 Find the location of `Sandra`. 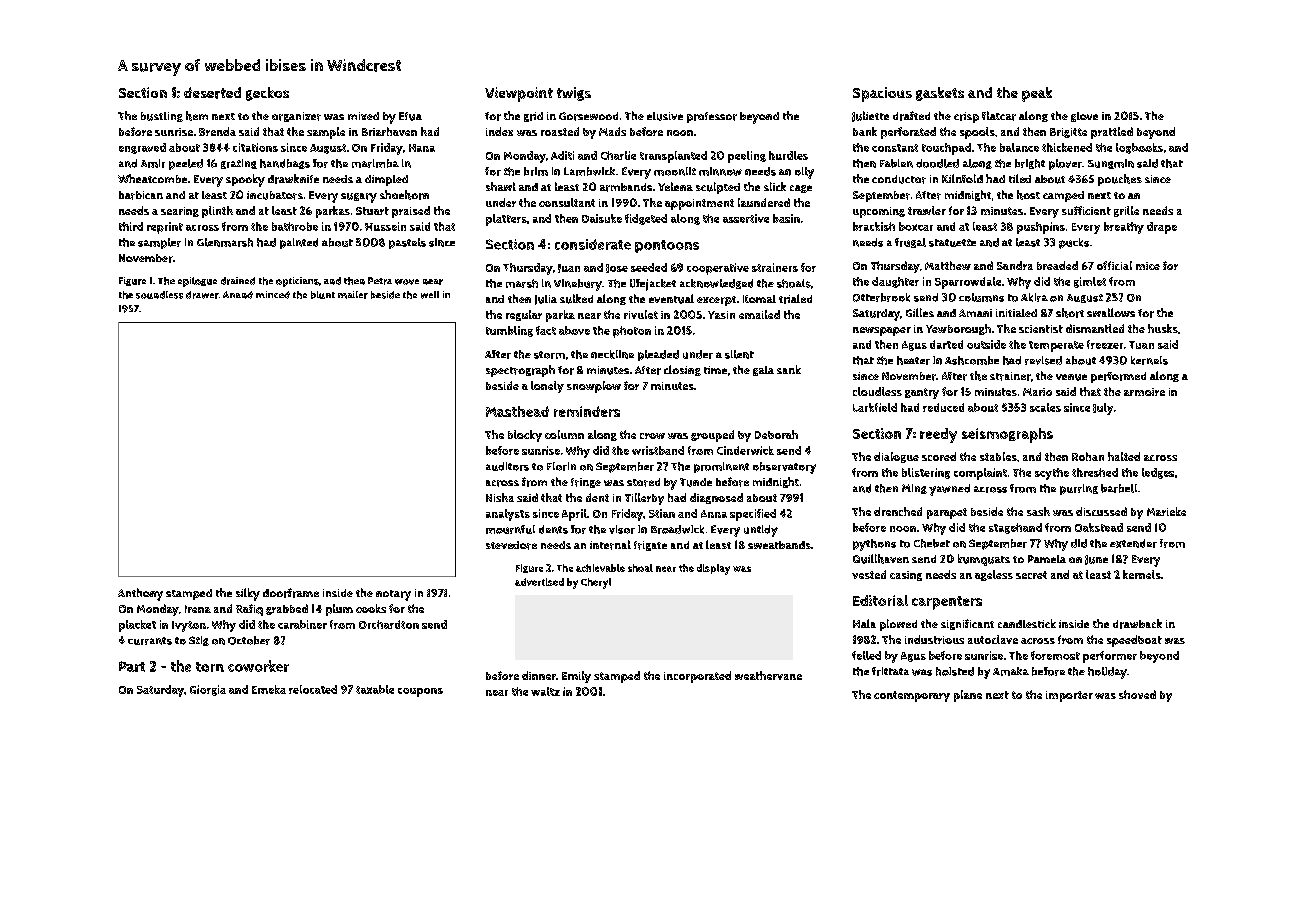

Sandra is located at coordinates (1015, 265).
